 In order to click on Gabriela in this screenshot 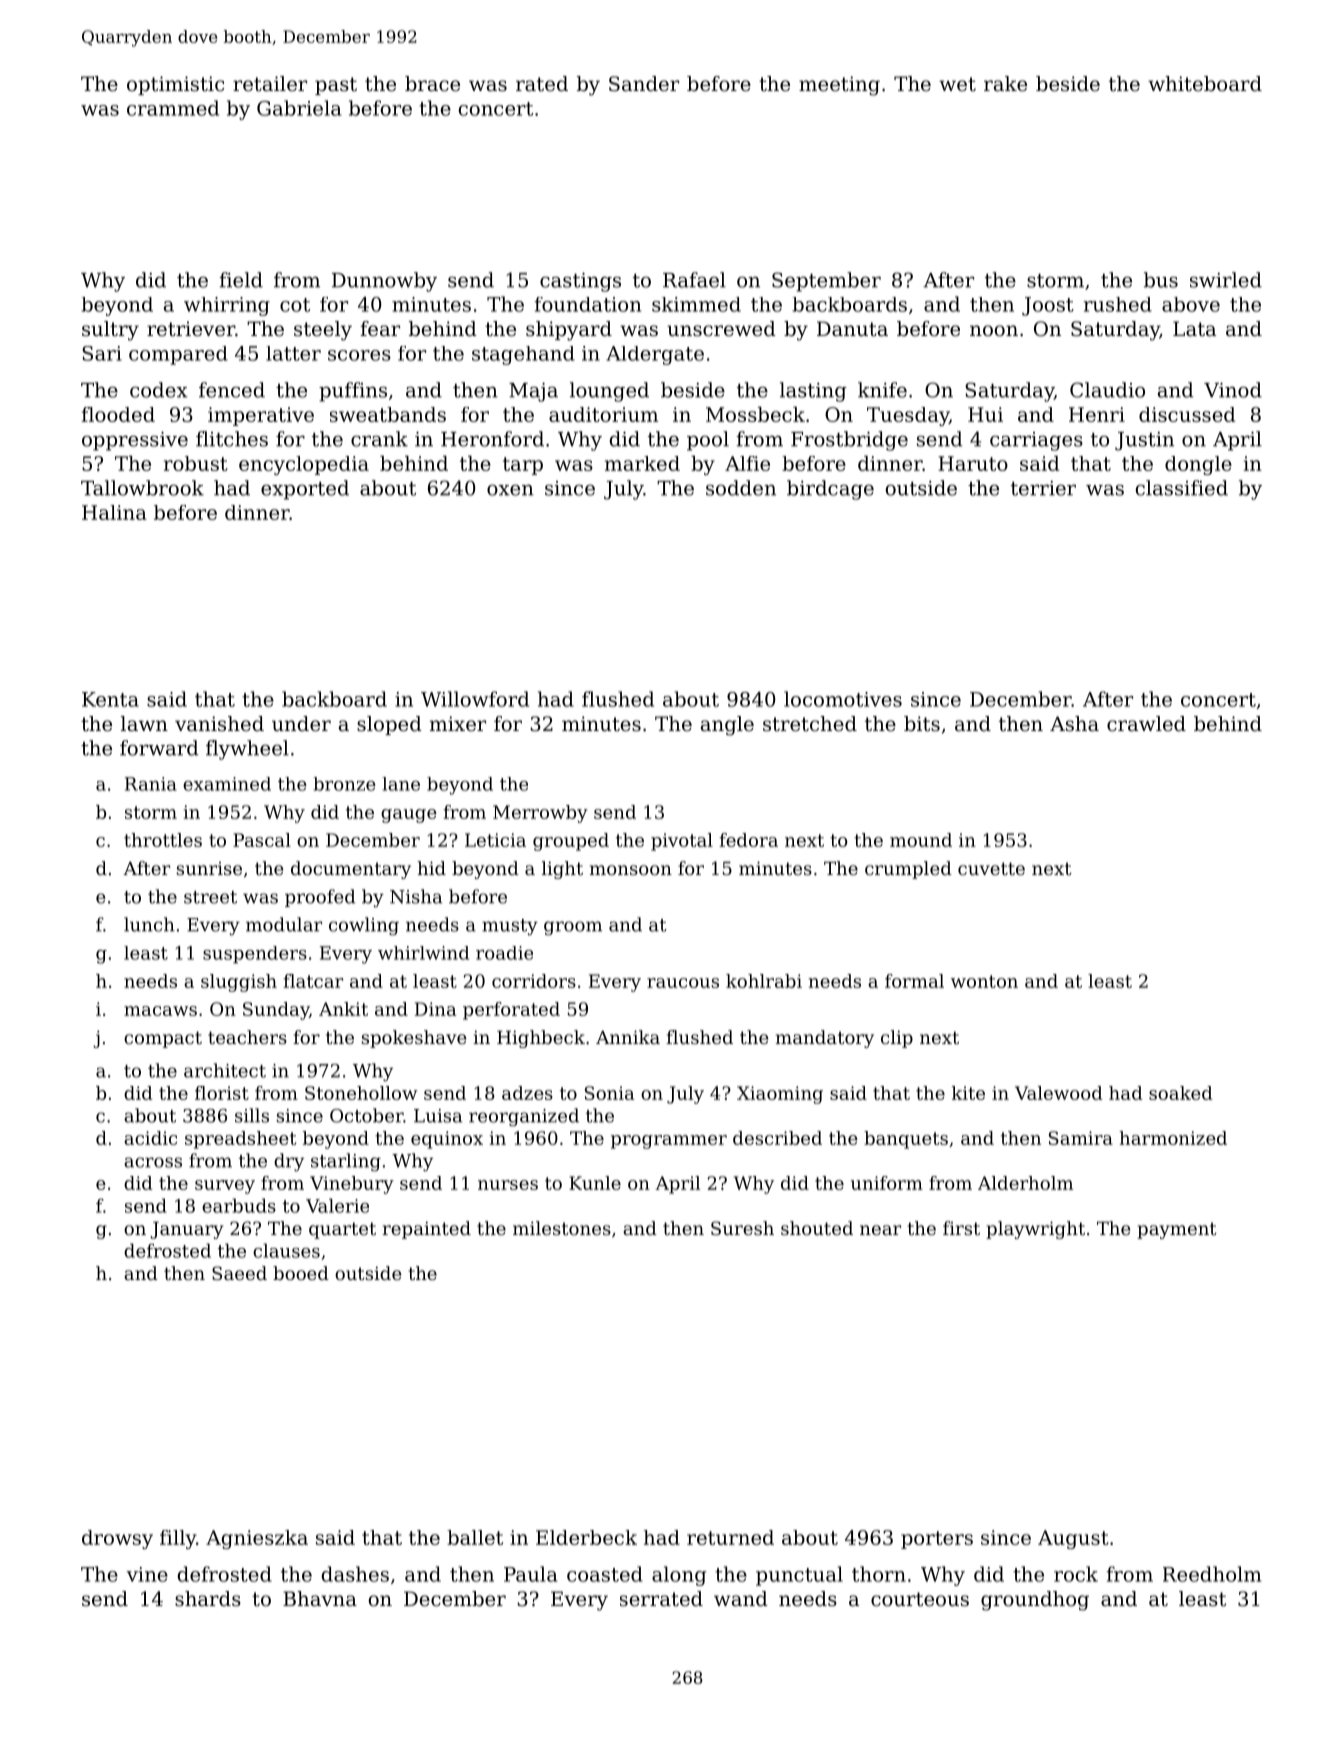, I will do `click(299, 108)`.
